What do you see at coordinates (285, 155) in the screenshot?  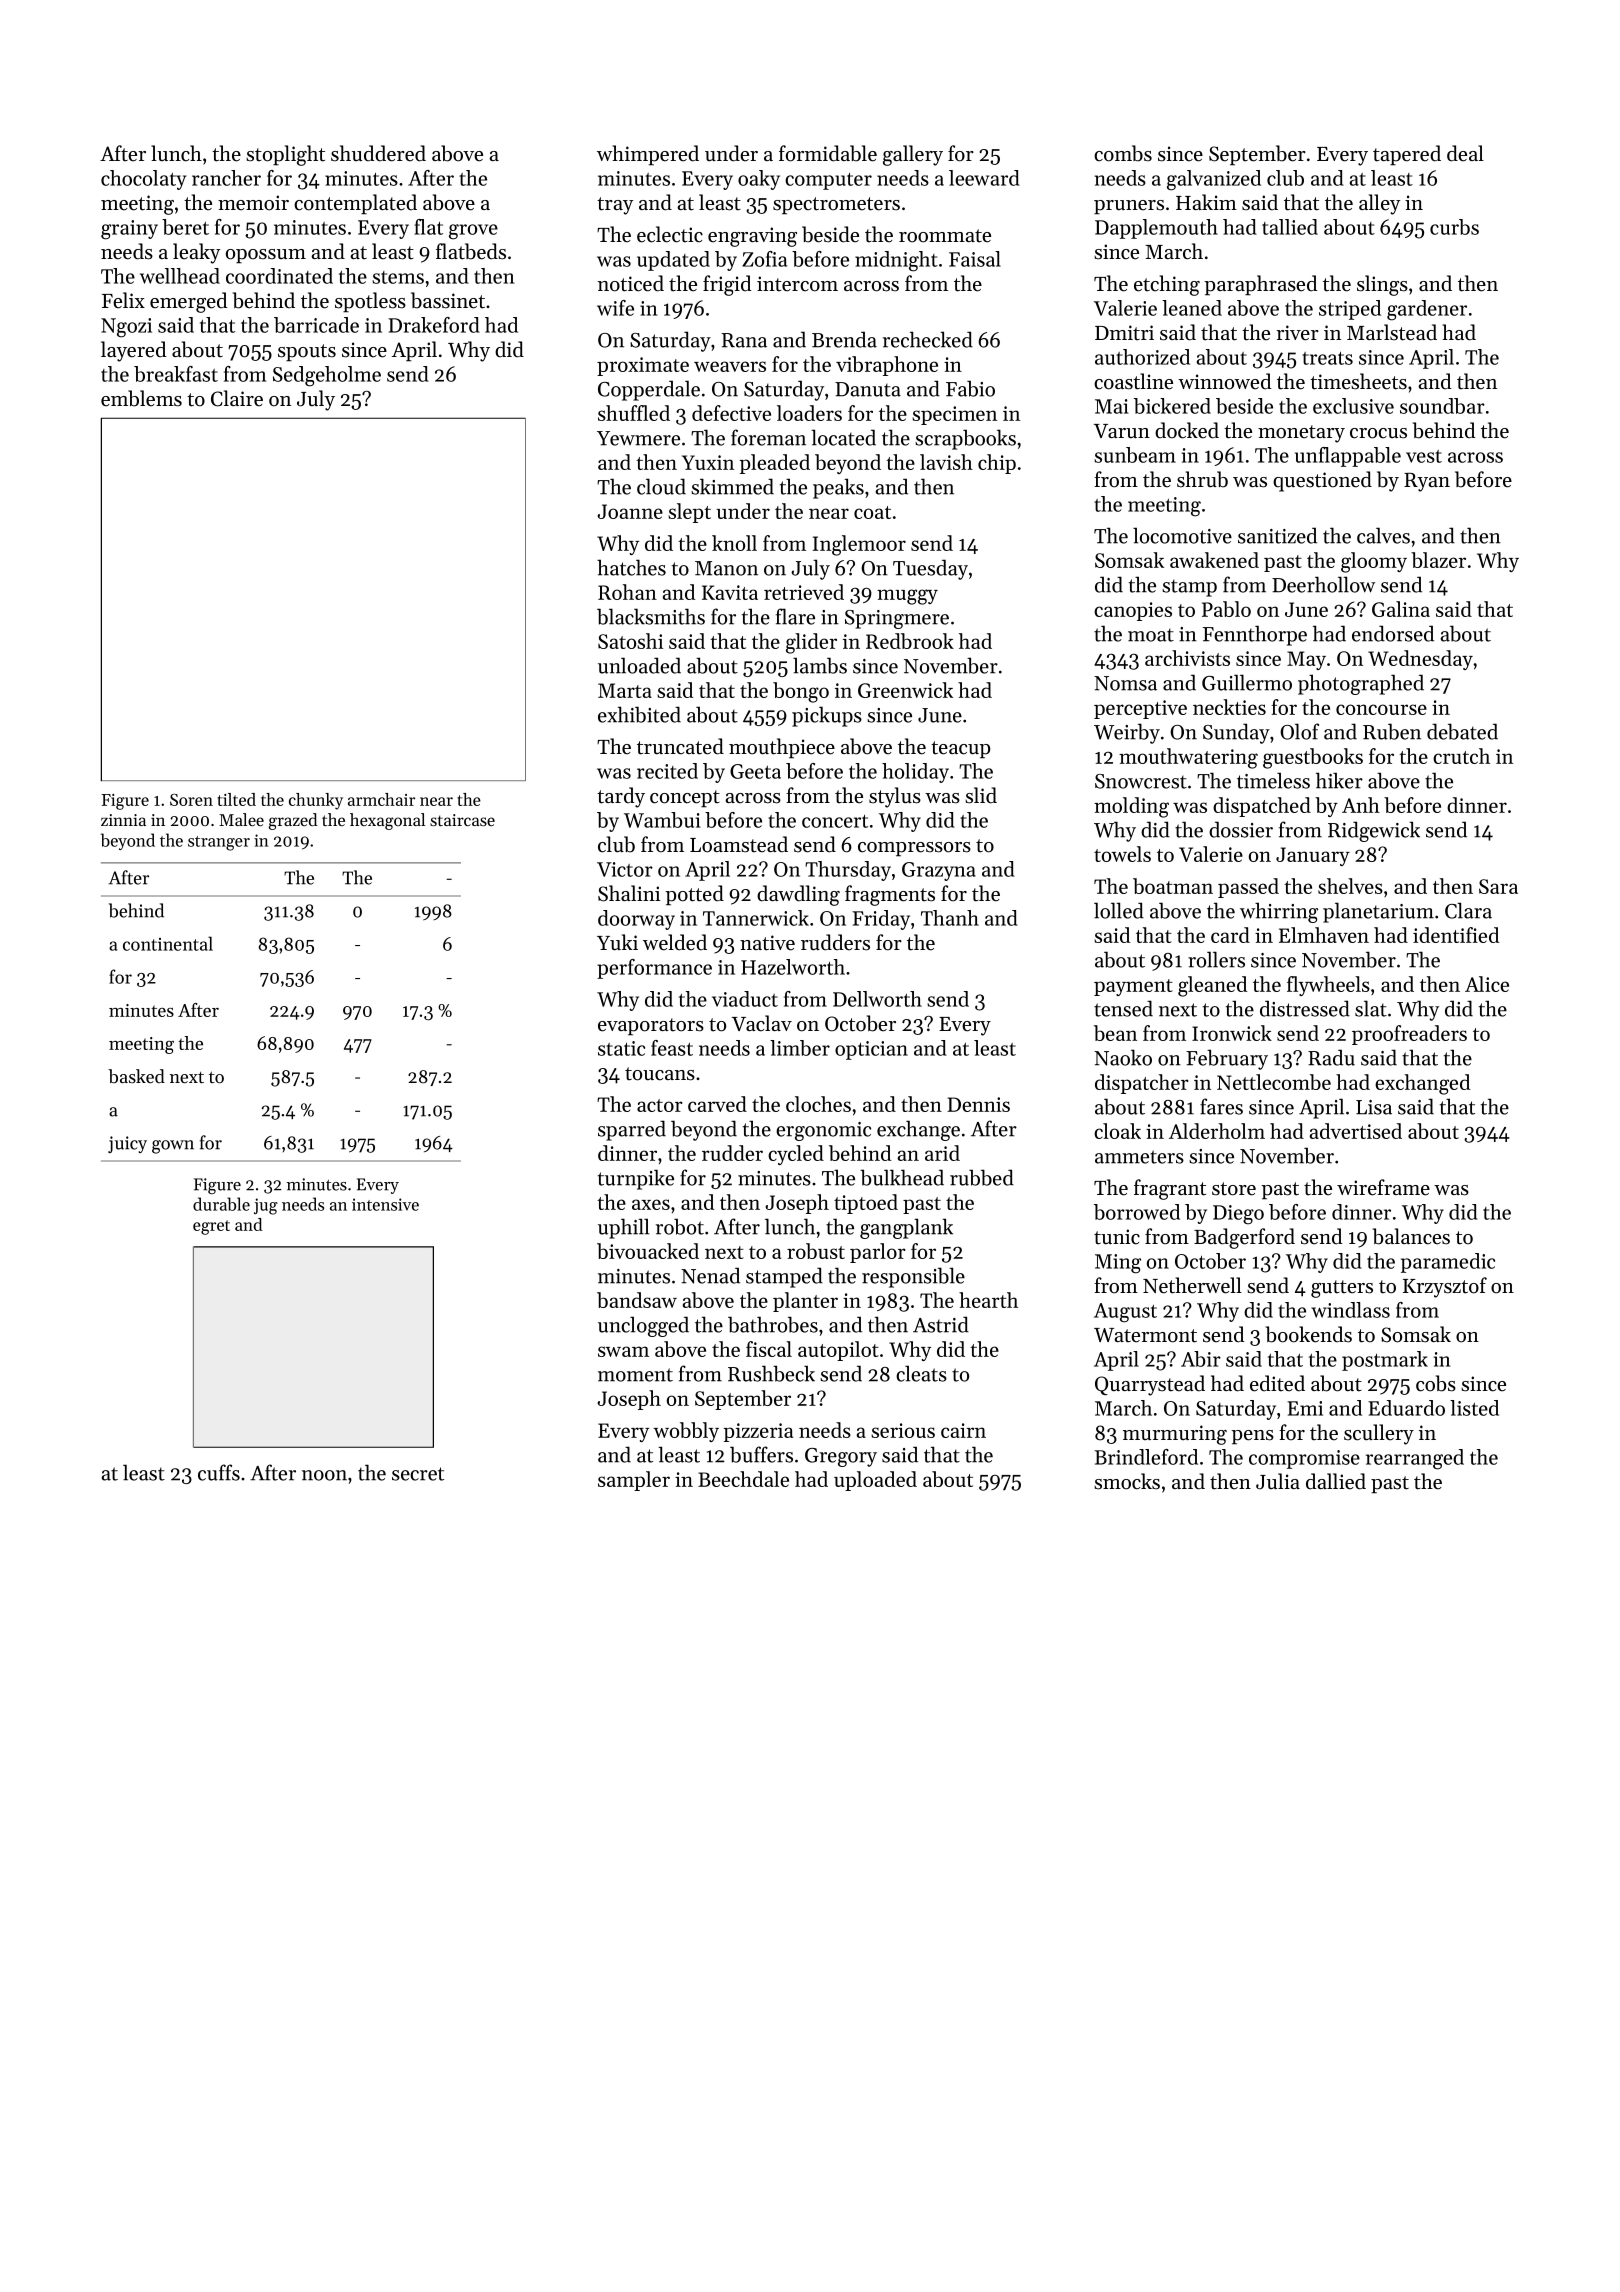 I see `stoplight` at bounding box center [285, 155].
